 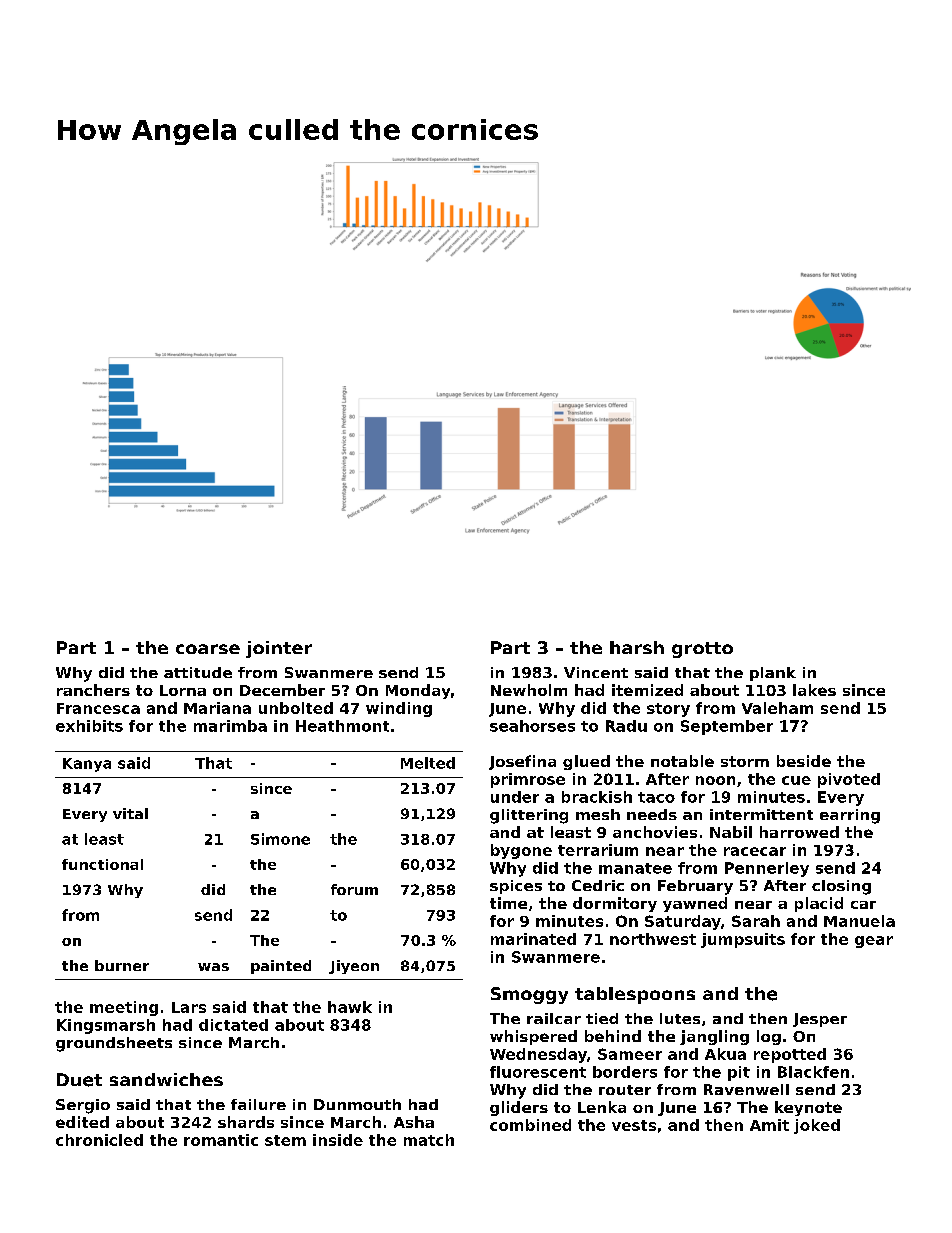 I want to click on combined, so click(x=530, y=1125).
